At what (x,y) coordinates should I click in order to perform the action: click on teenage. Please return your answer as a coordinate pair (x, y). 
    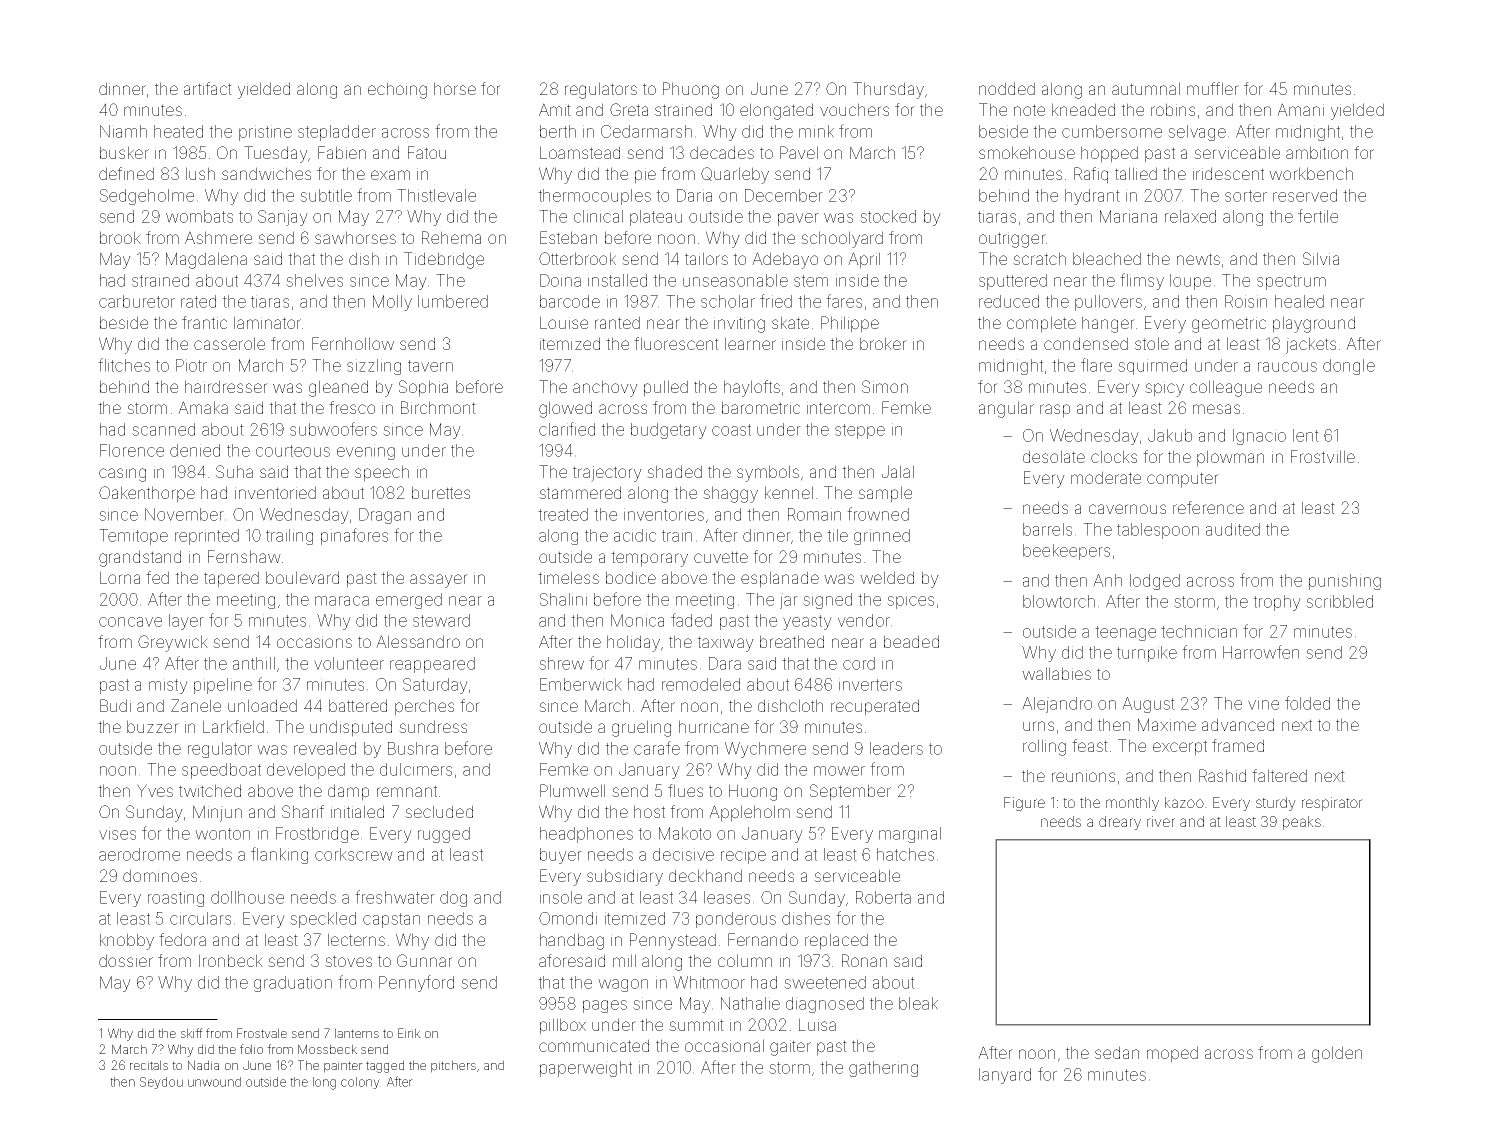
    Looking at the image, I should click on (1125, 633).
